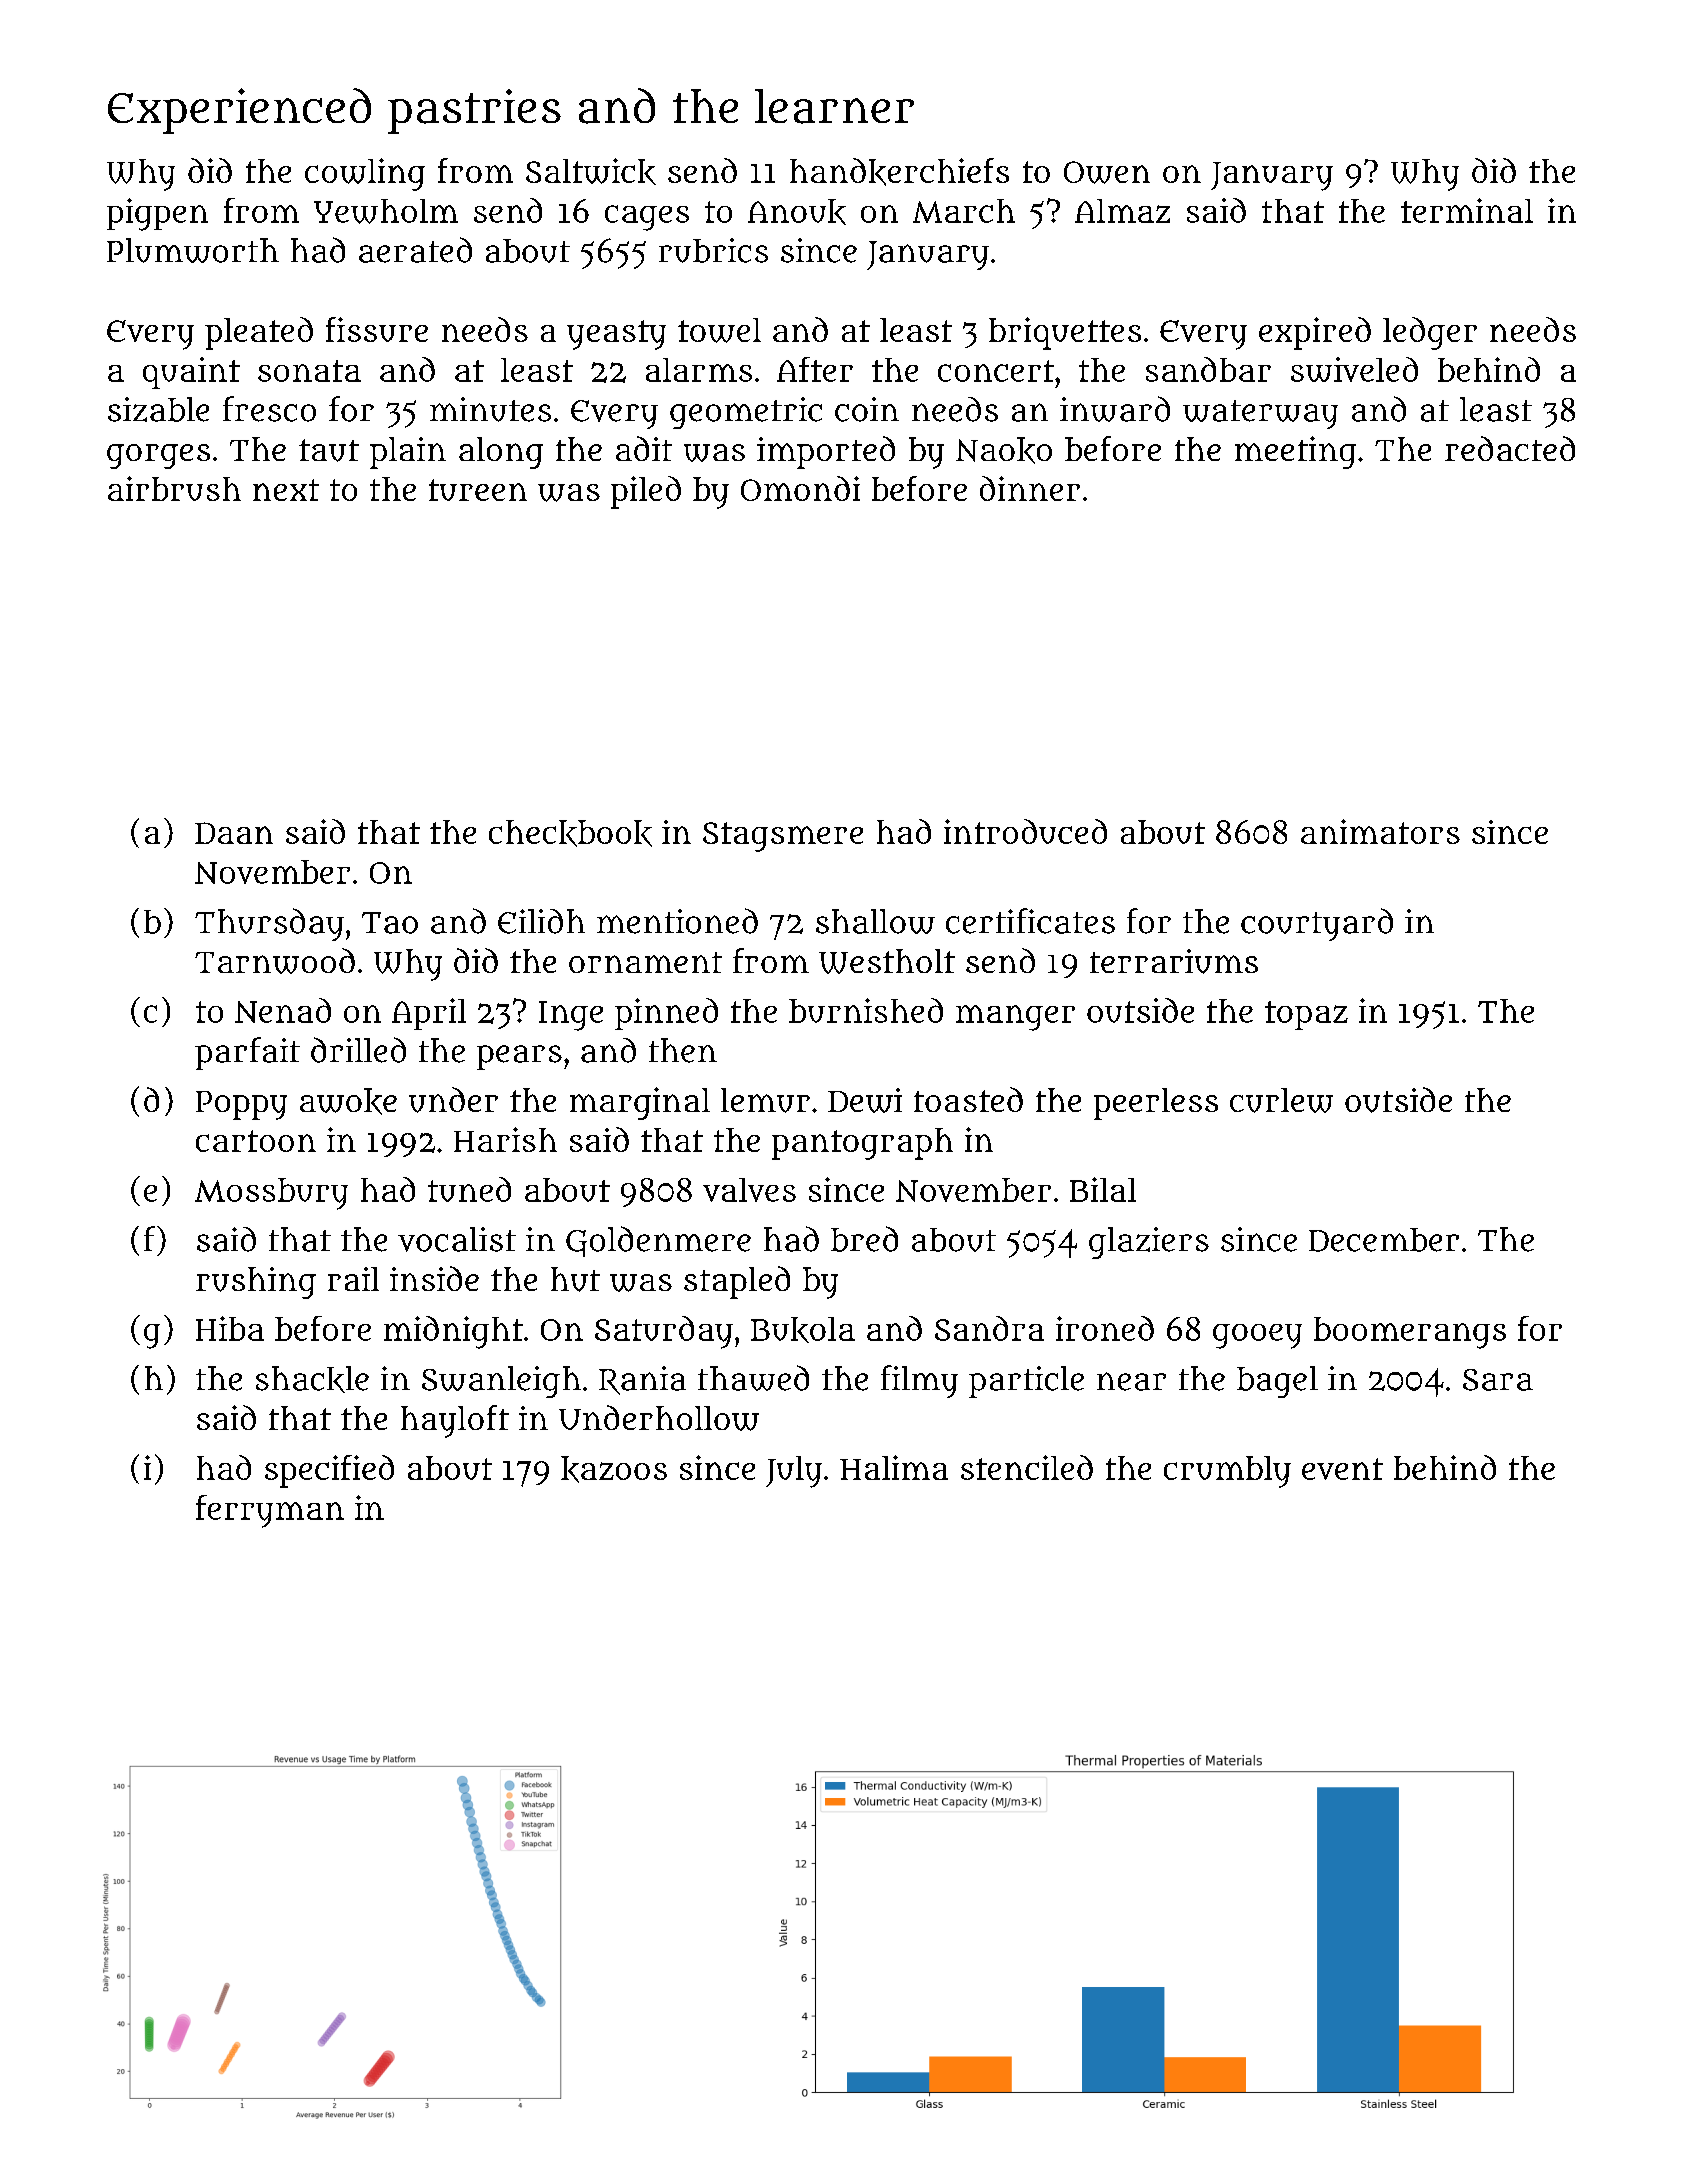 The image size is (1683, 2178). What do you see at coordinates (746, 413) in the screenshot?
I see `geometric` at bounding box center [746, 413].
